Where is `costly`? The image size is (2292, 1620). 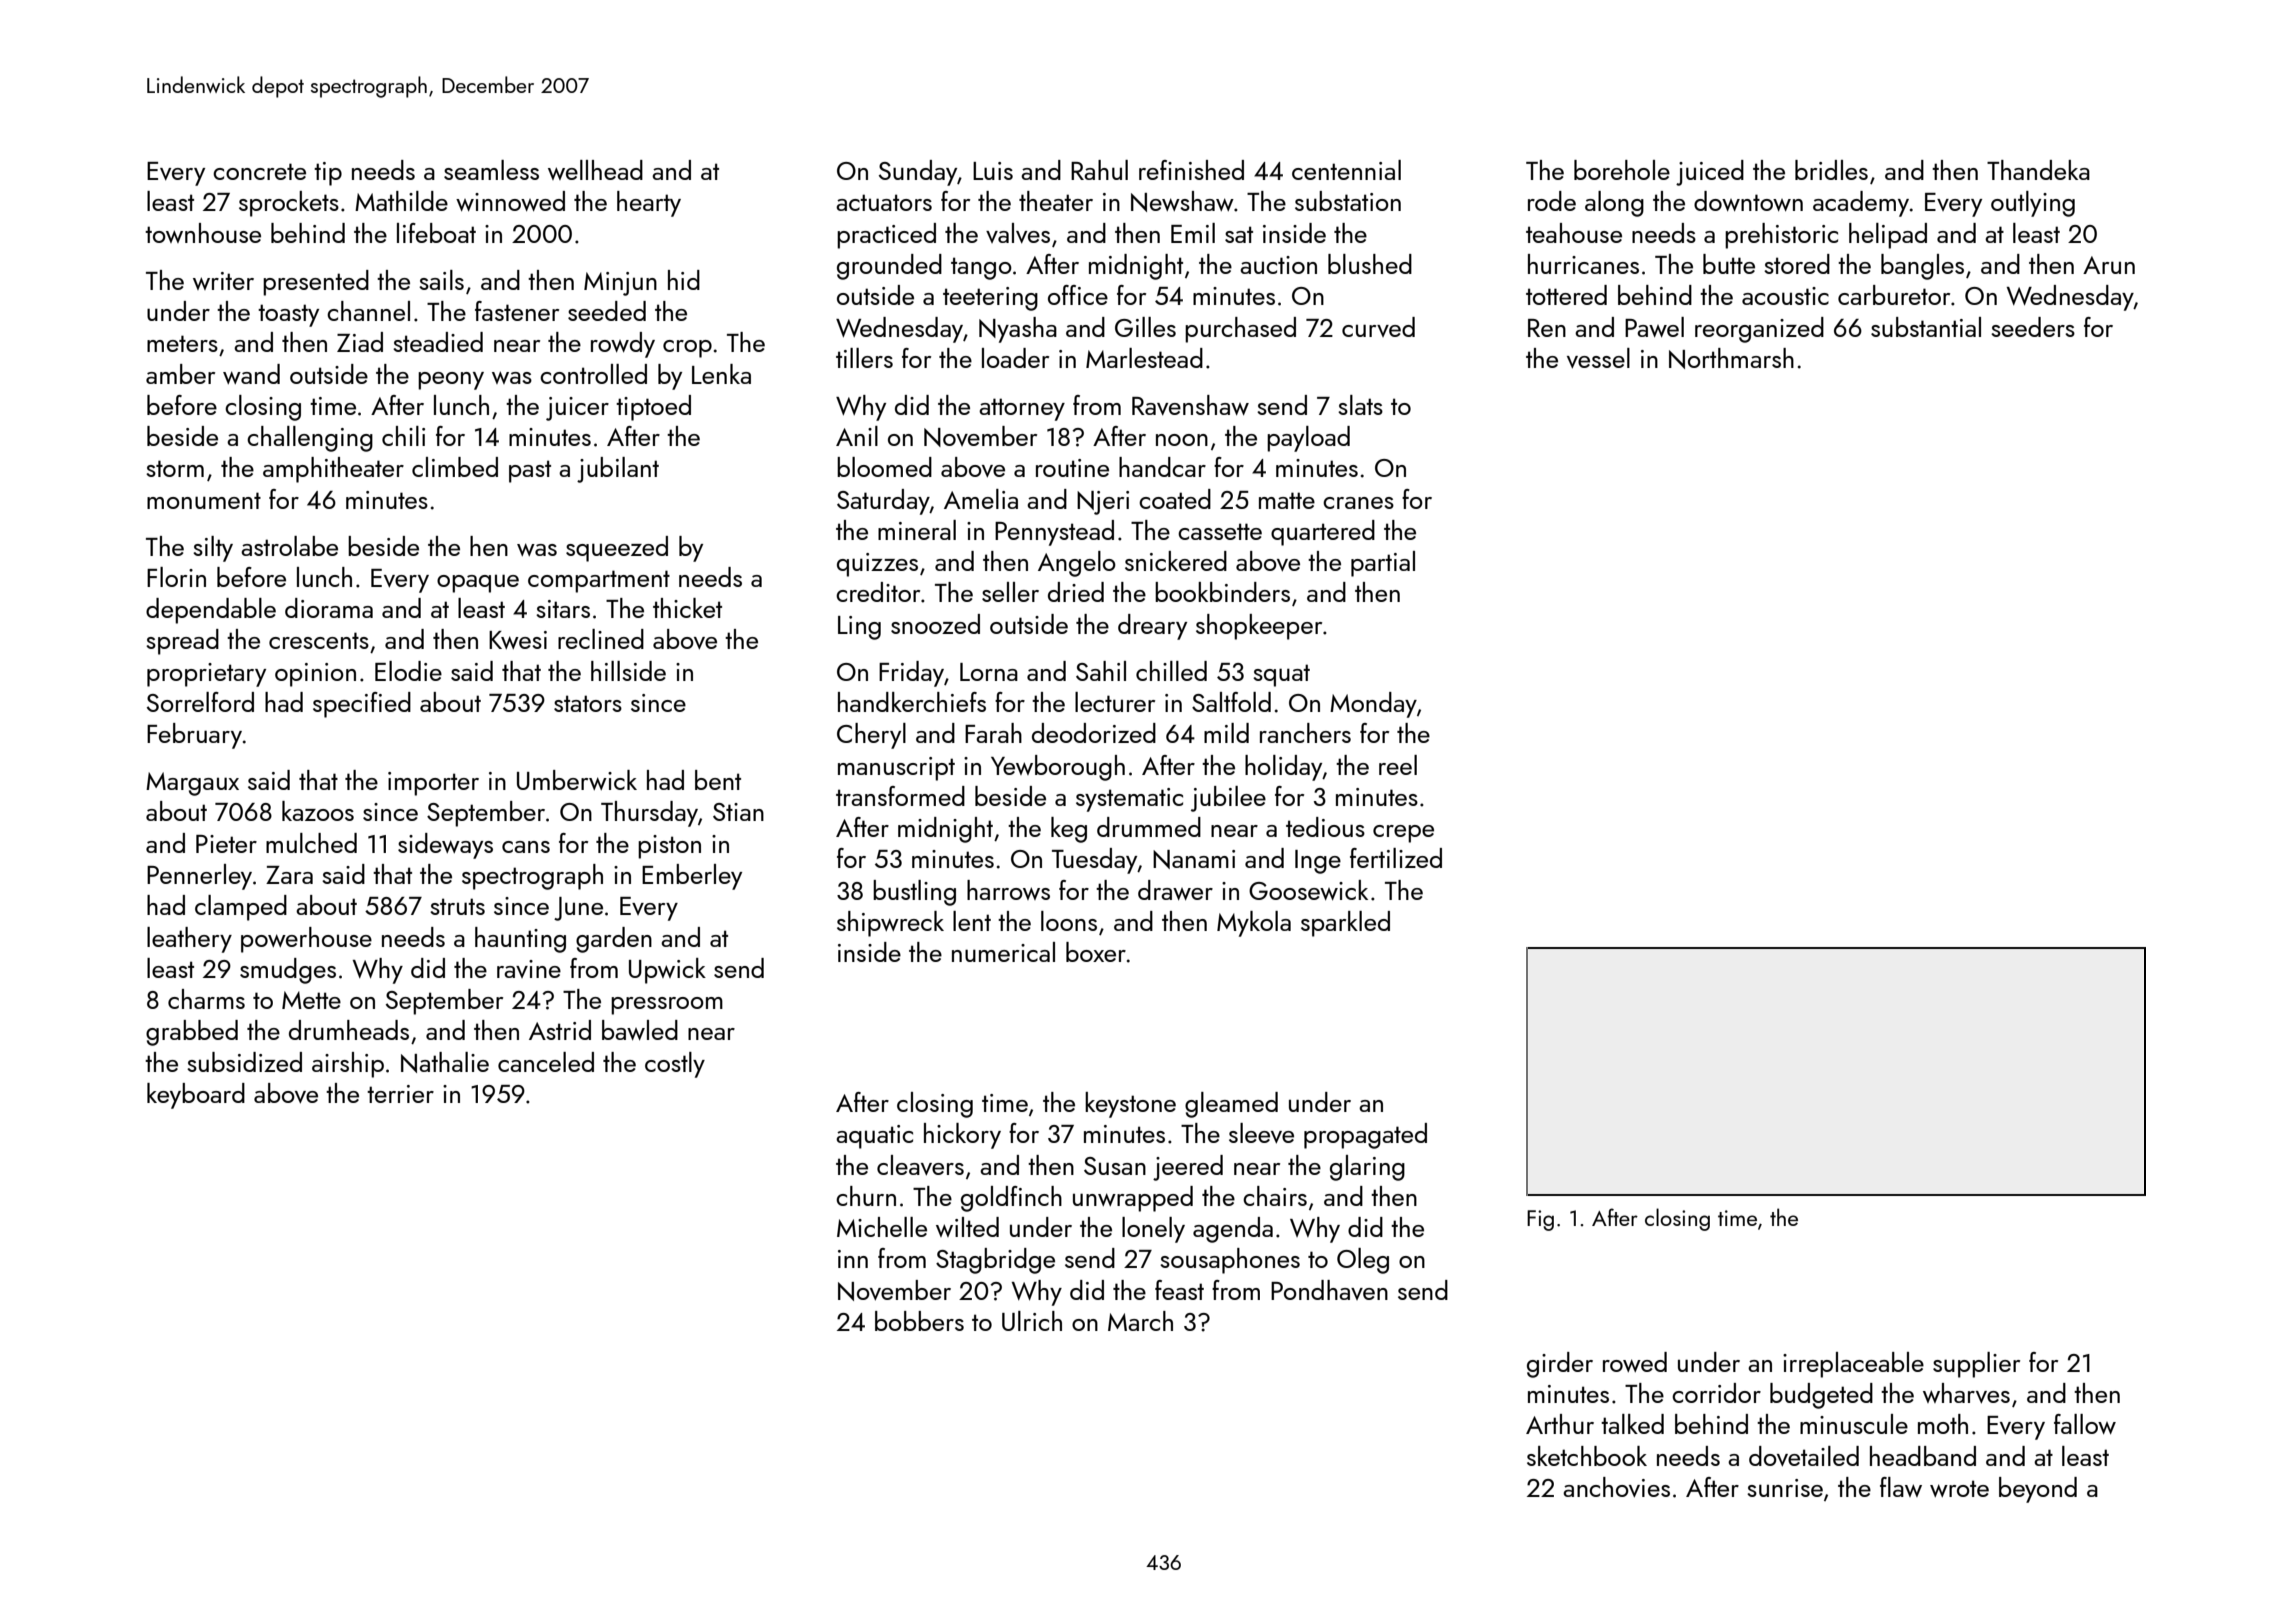
costly is located at coordinates (675, 1065).
